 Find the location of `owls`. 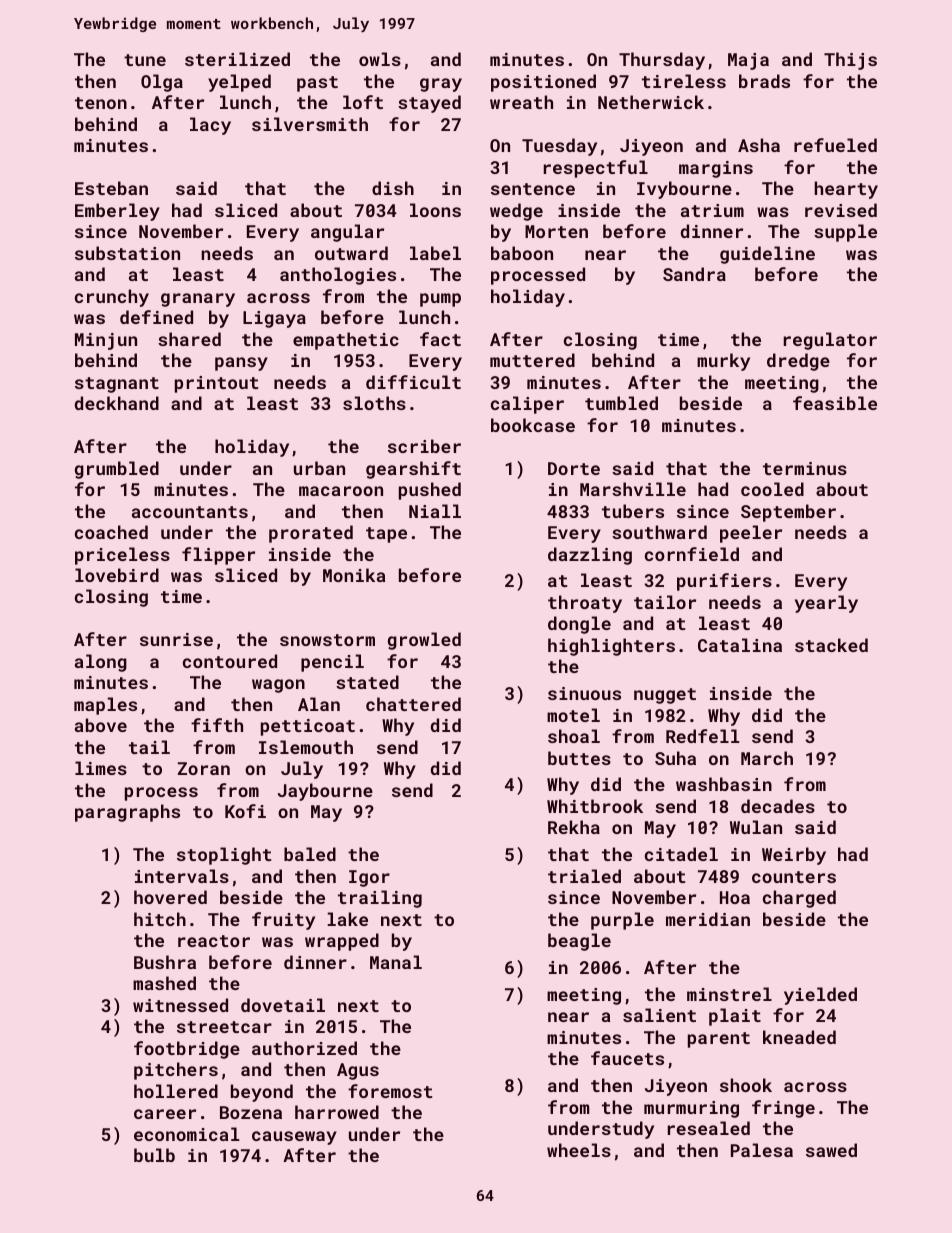

owls is located at coordinates (380, 59).
